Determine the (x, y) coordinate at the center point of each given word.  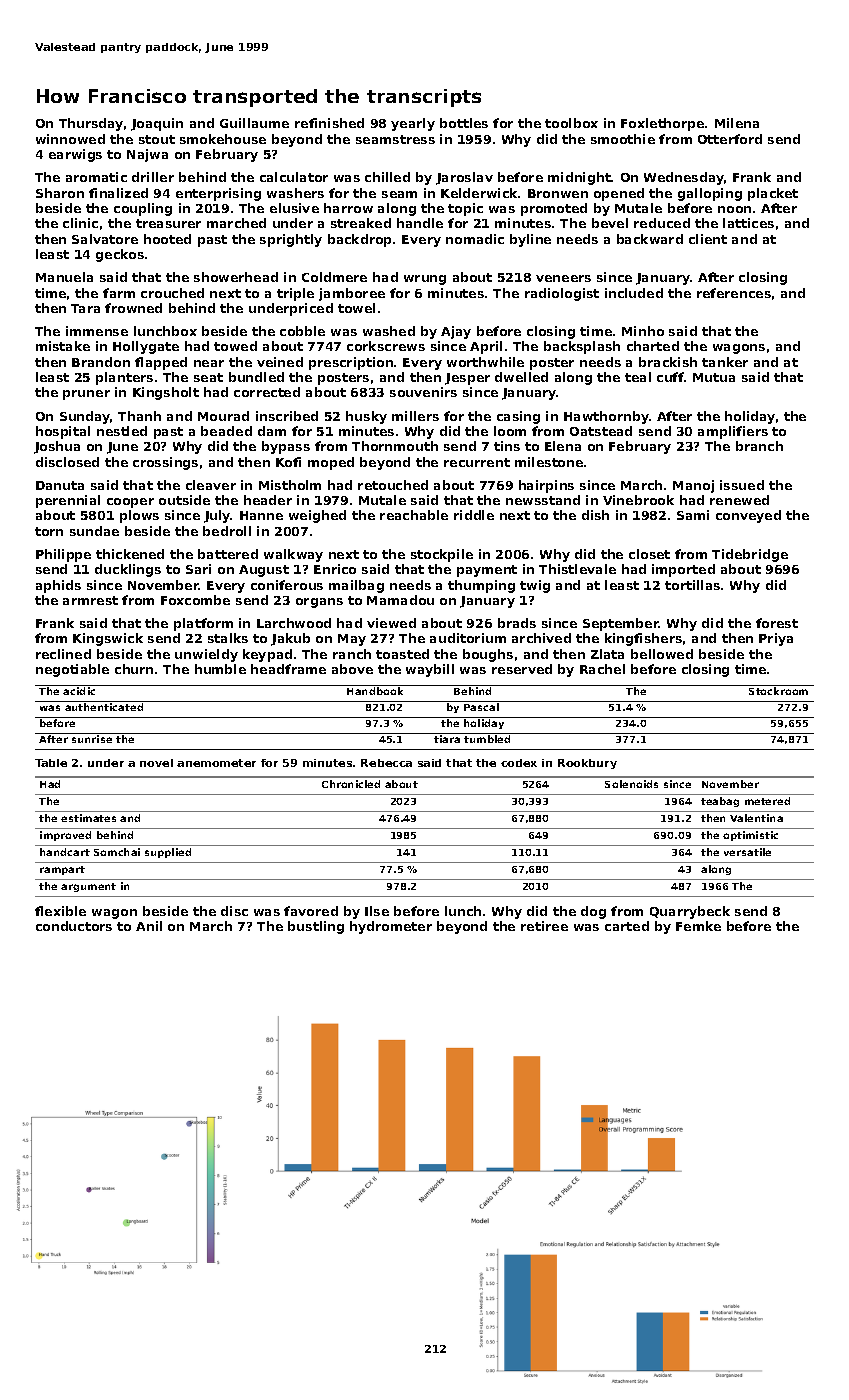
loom (510, 431)
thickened (130, 554)
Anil (149, 926)
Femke (698, 926)
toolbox (571, 123)
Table (51, 763)
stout (157, 139)
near (209, 363)
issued (742, 485)
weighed (317, 516)
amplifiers (733, 432)
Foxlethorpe (662, 124)
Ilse (377, 911)
